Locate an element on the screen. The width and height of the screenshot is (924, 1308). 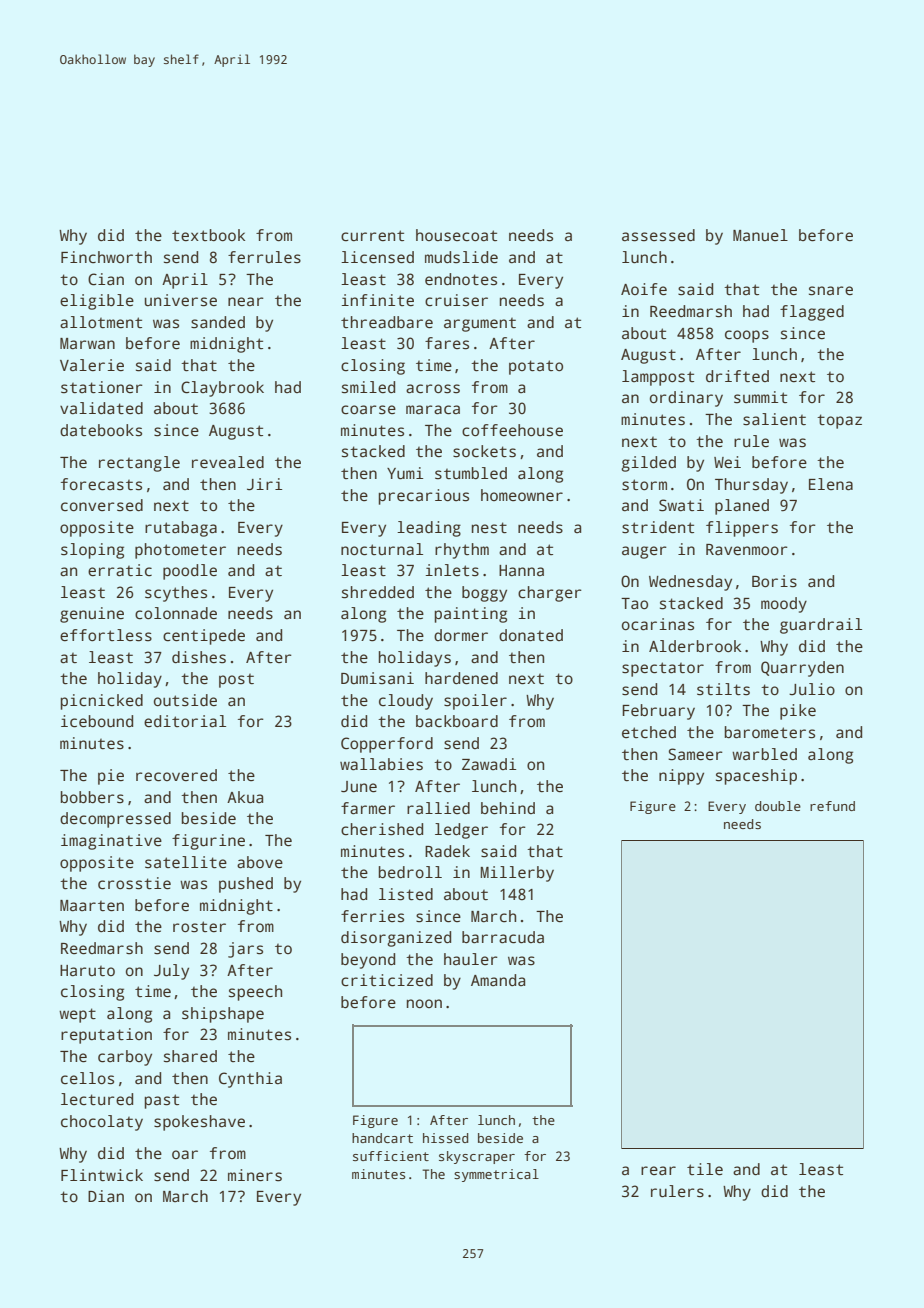
textbook is located at coordinates (208, 235).
